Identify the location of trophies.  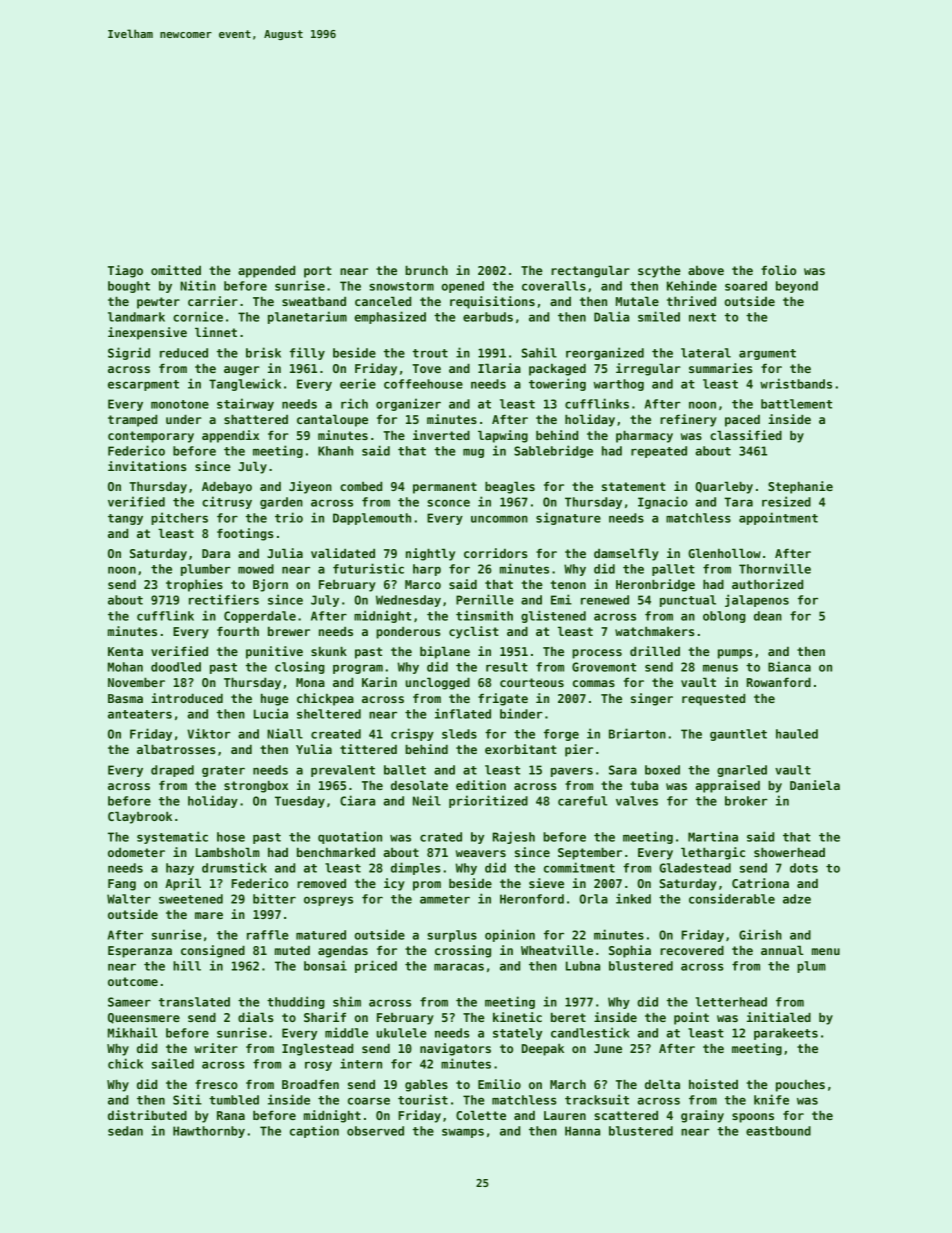
(194, 585).
